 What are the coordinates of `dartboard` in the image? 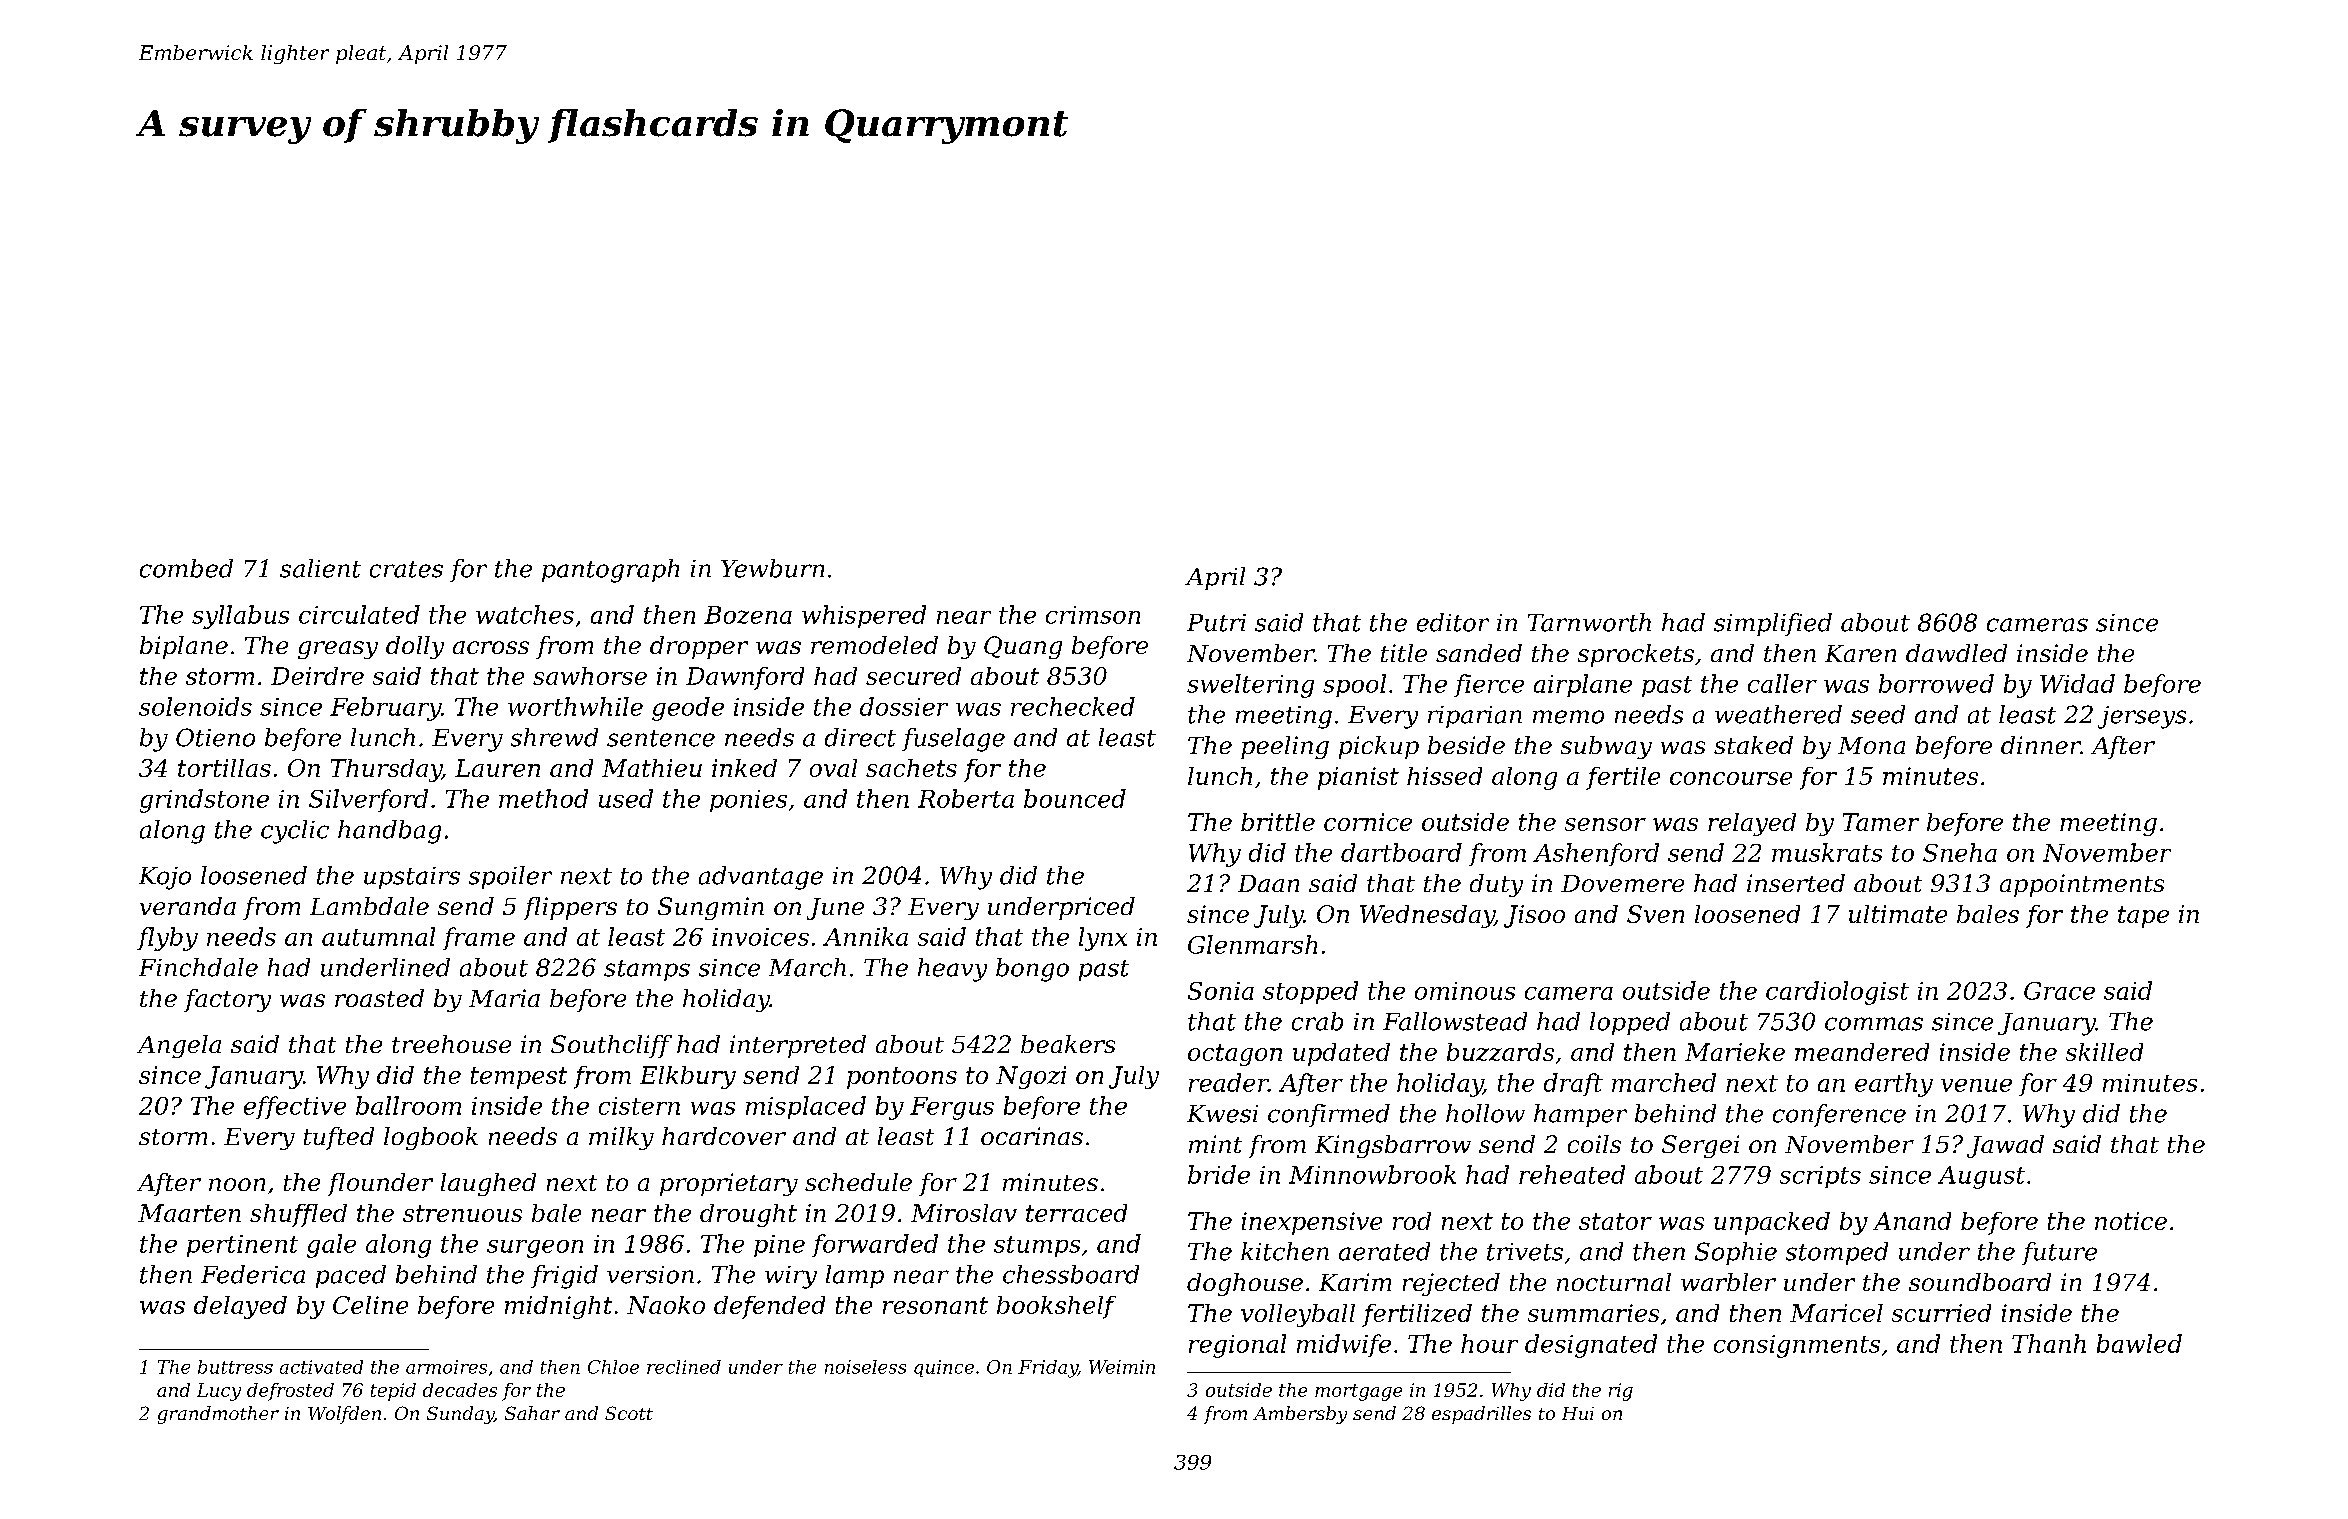 It's located at (1401, 852).
